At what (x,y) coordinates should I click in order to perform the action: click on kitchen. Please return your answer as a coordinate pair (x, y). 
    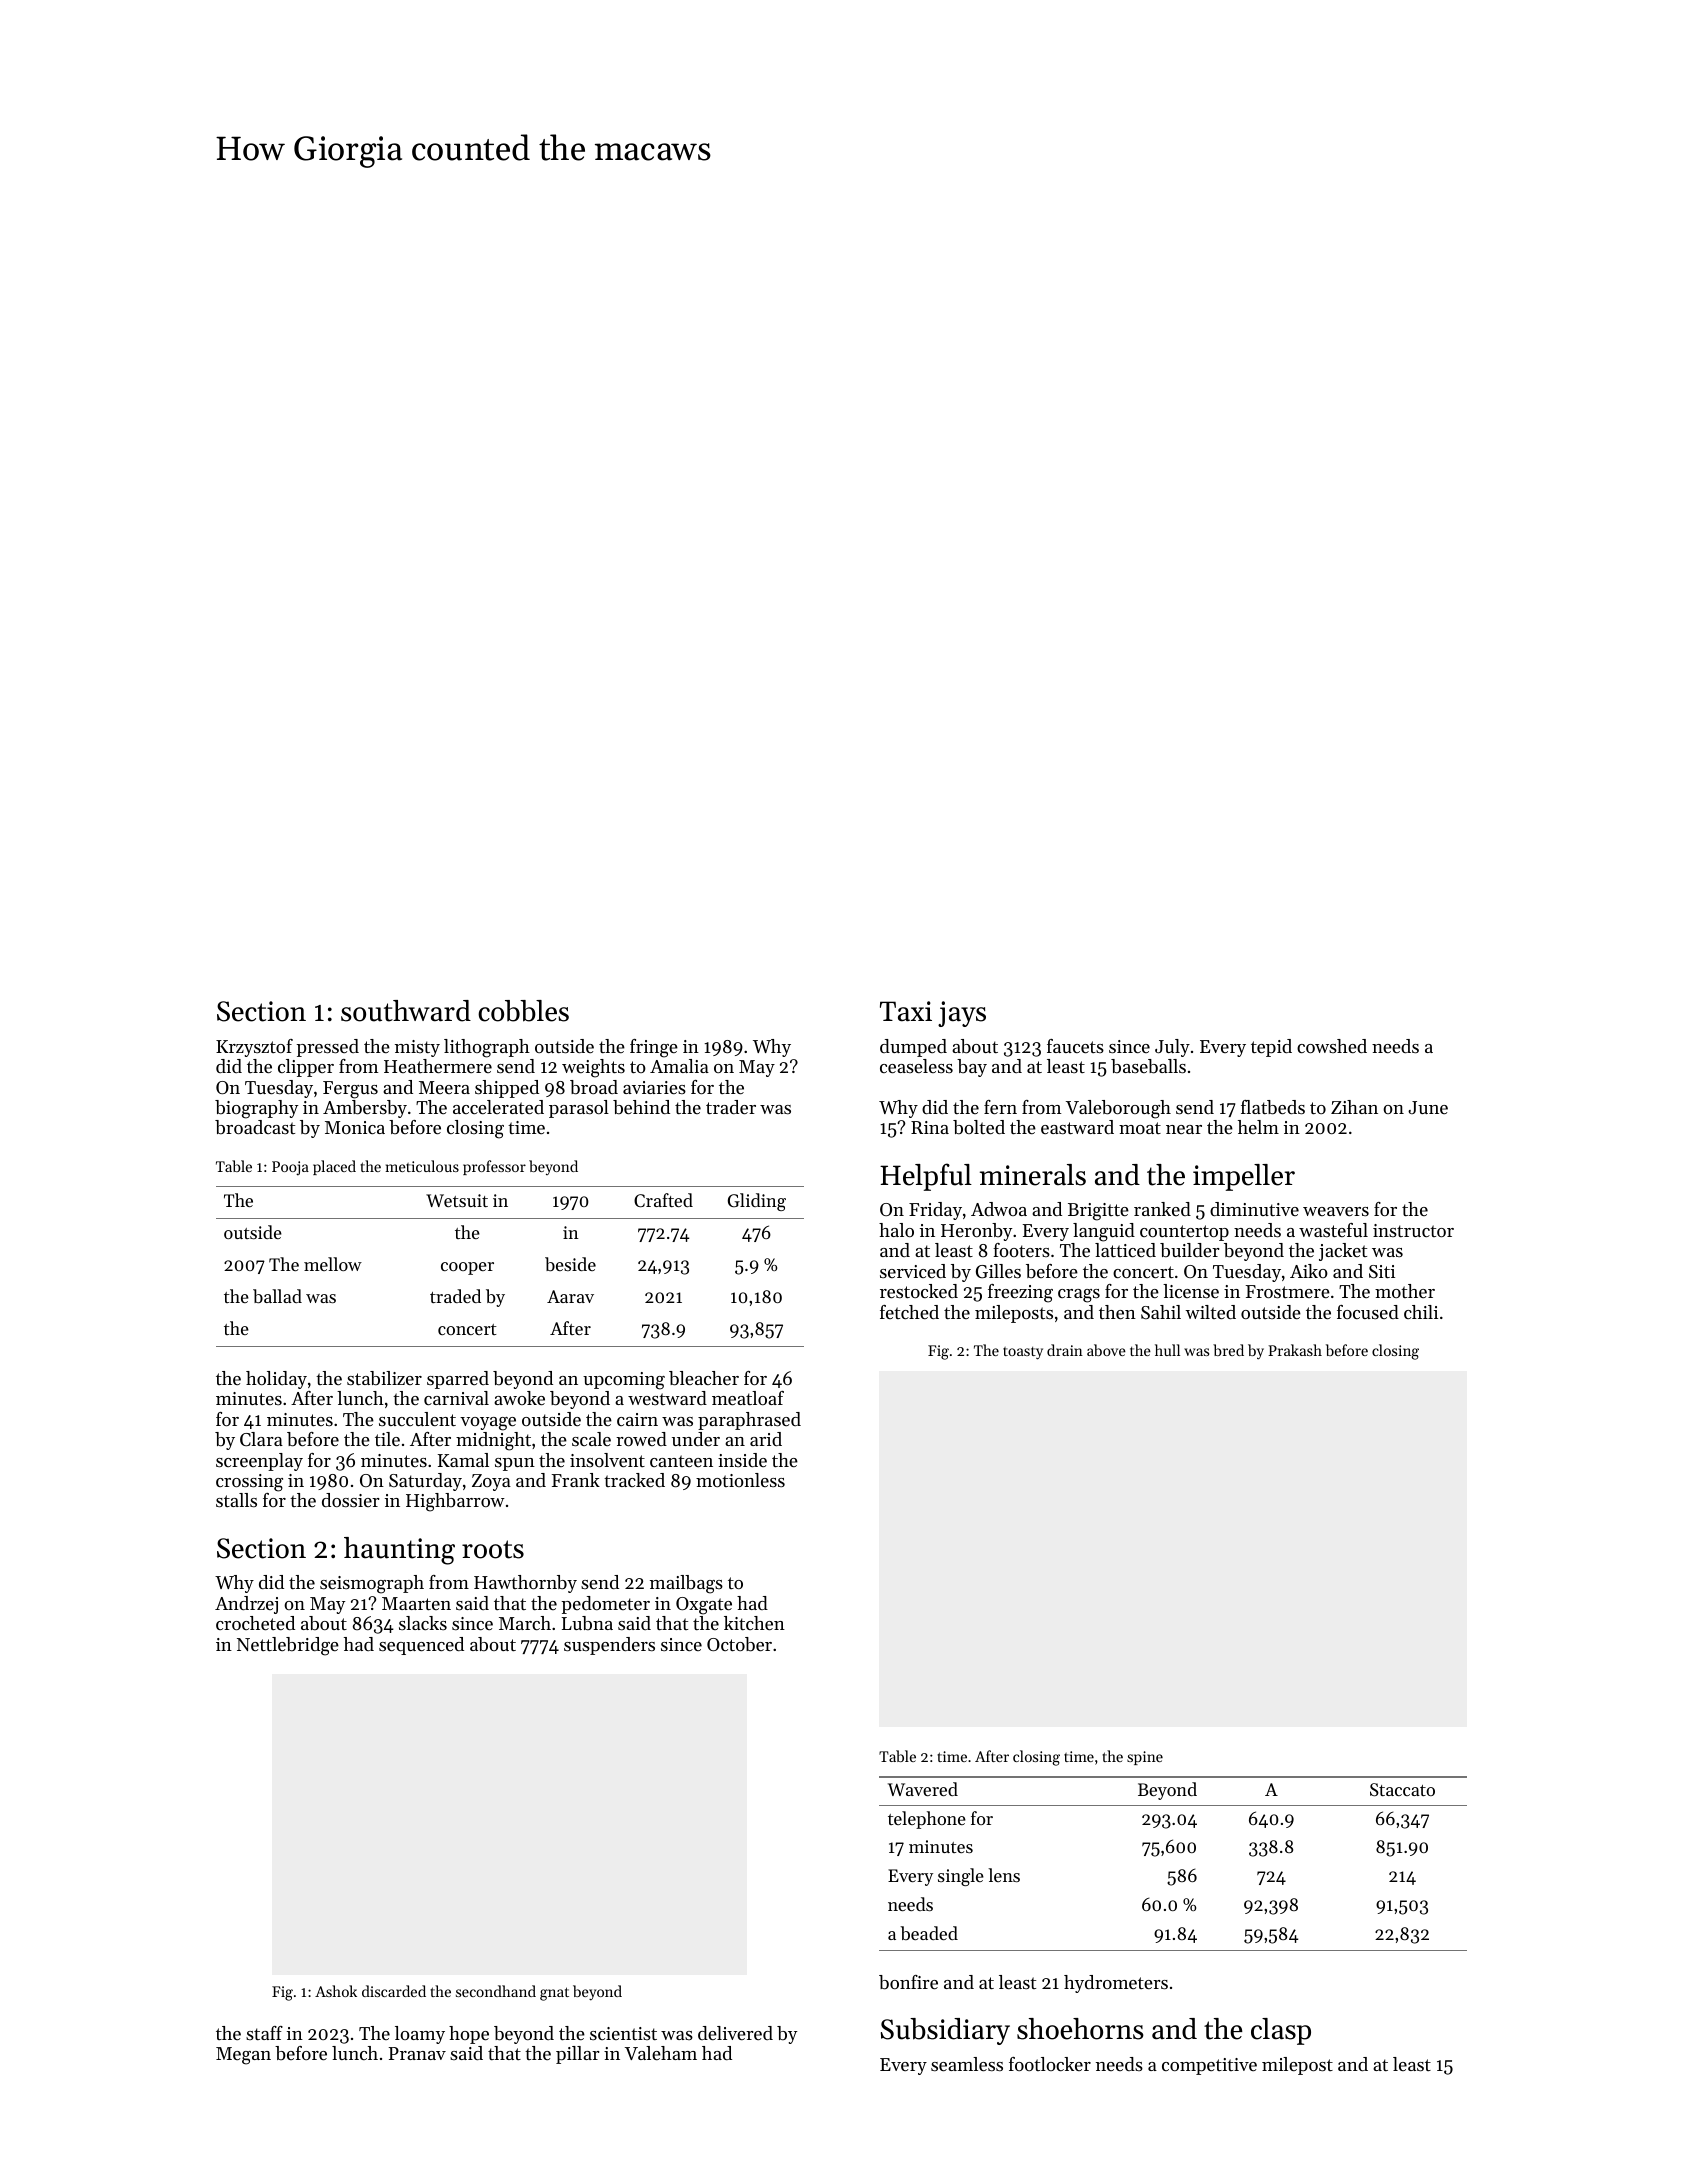
    Looking at the image, I should click on (754, 1623).
